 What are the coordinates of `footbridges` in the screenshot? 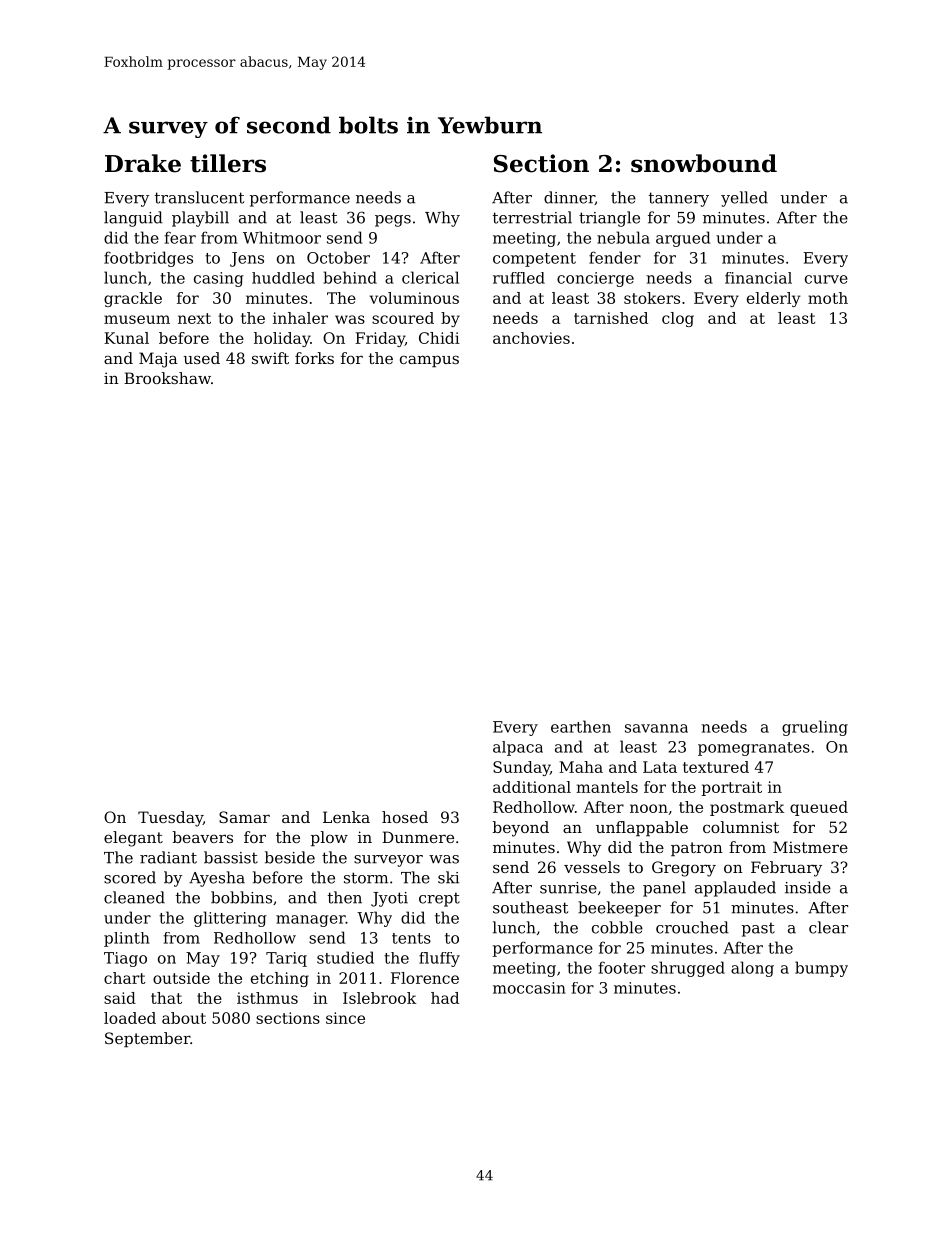 It's located at (148, 259).
